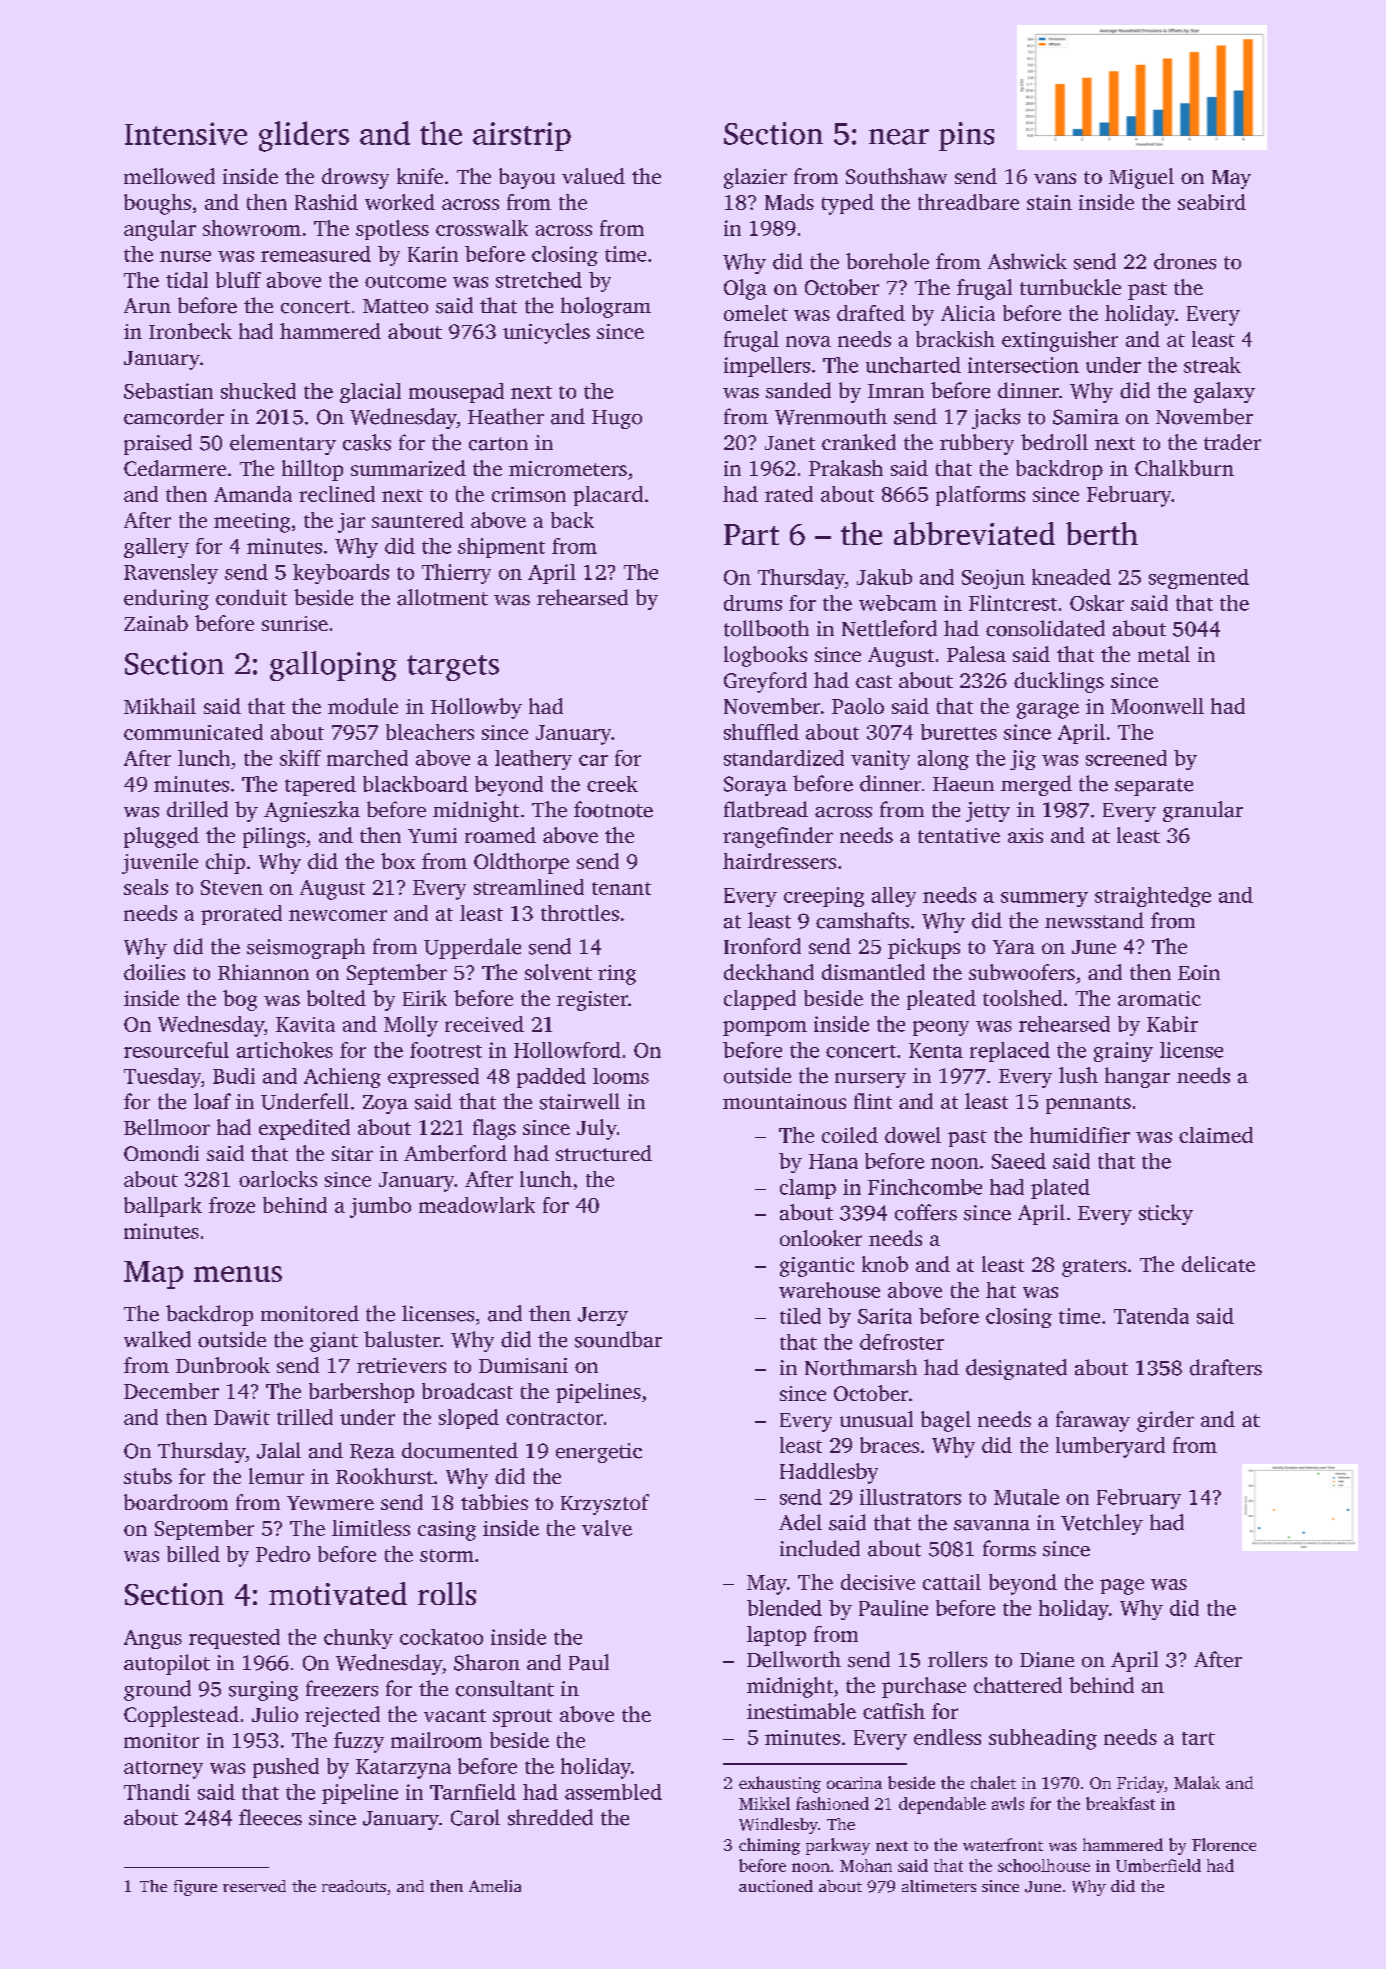 This image has height=1969, width=1386. What do you see at coordinates (275, 1714) in the image?
I see `Julio` at bounding box center [275, 1714].
